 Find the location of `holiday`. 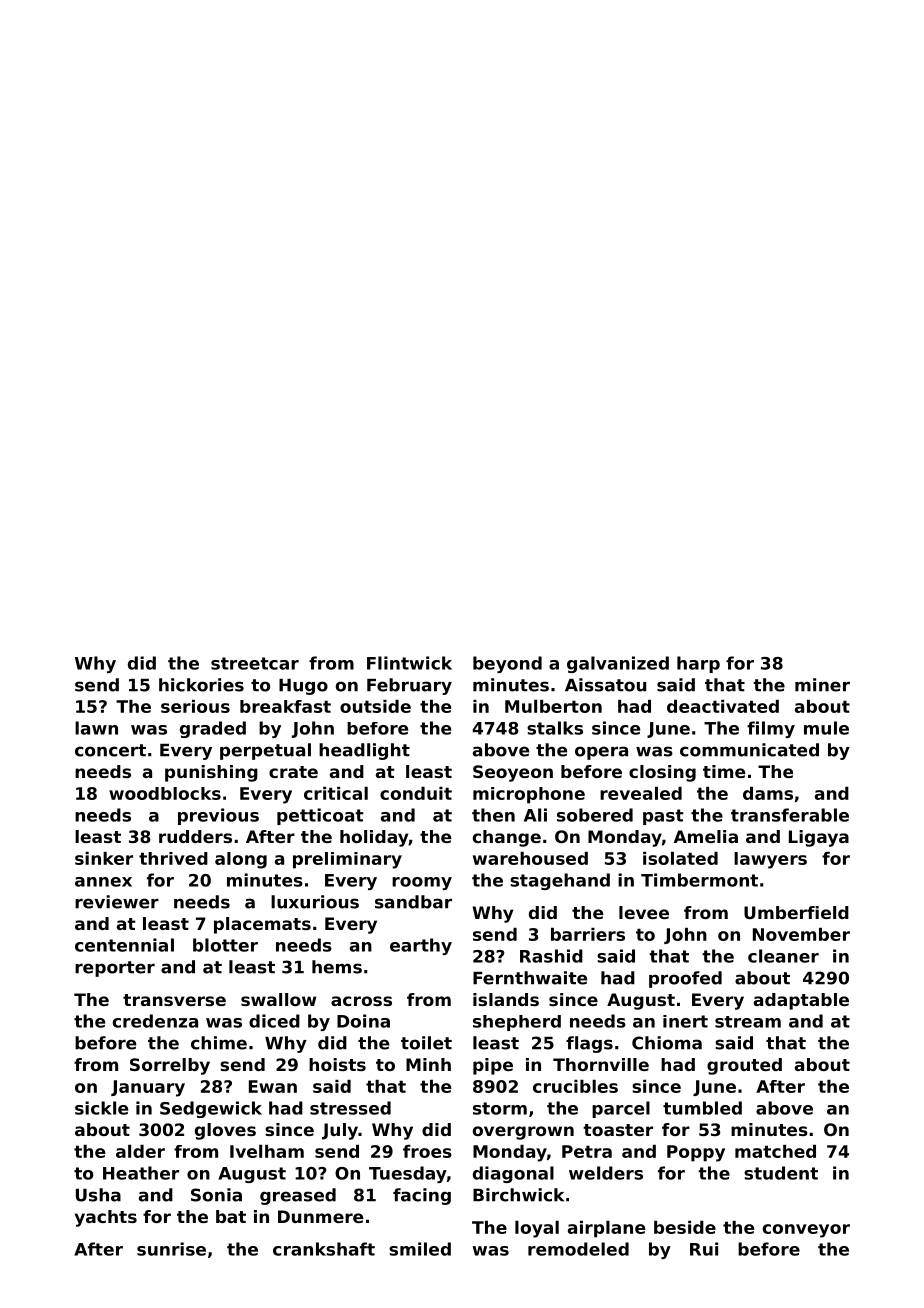

holiday is located at coordinates (374, 838).
